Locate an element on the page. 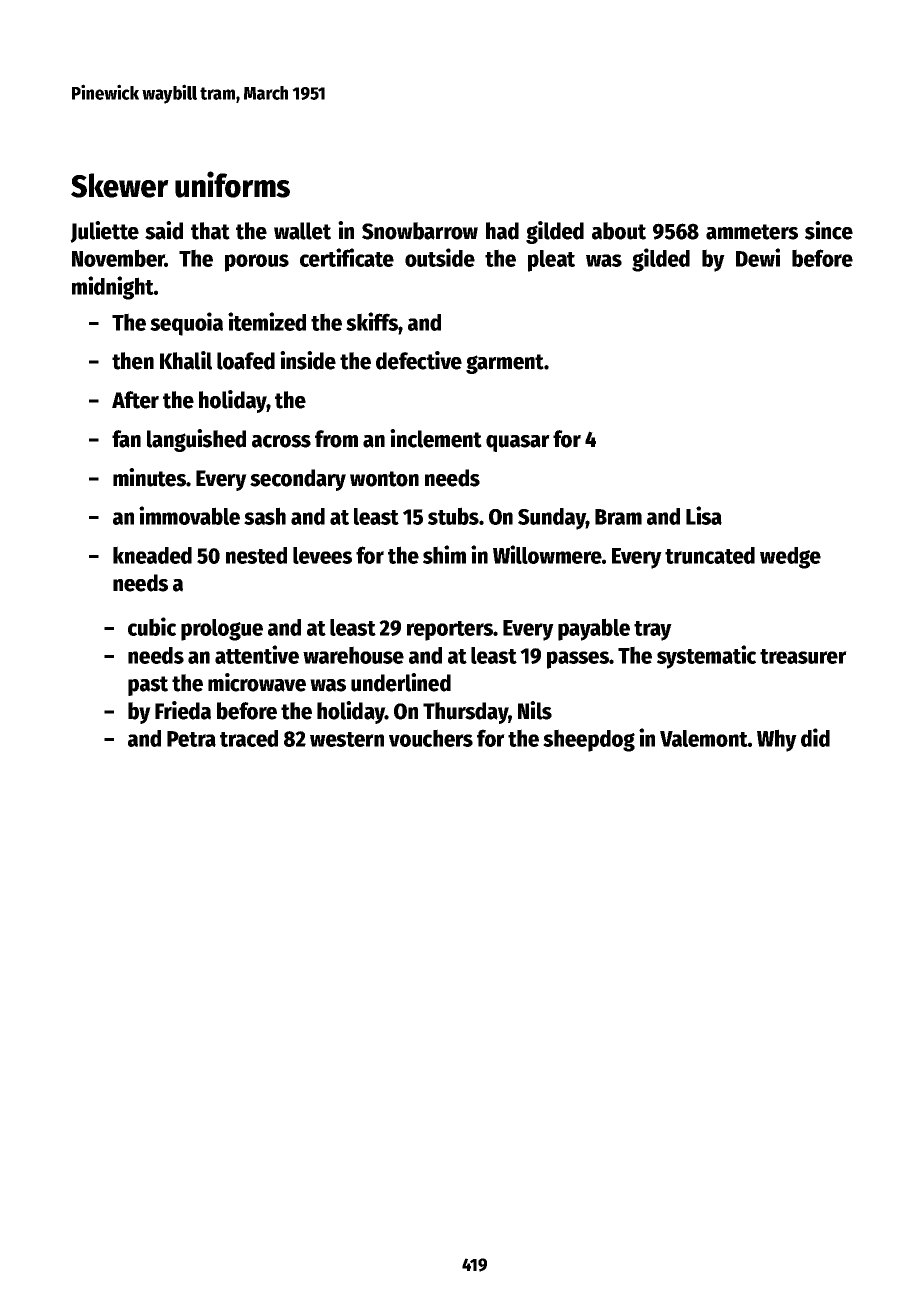  Skewer is located at coordinates (120, 185).
